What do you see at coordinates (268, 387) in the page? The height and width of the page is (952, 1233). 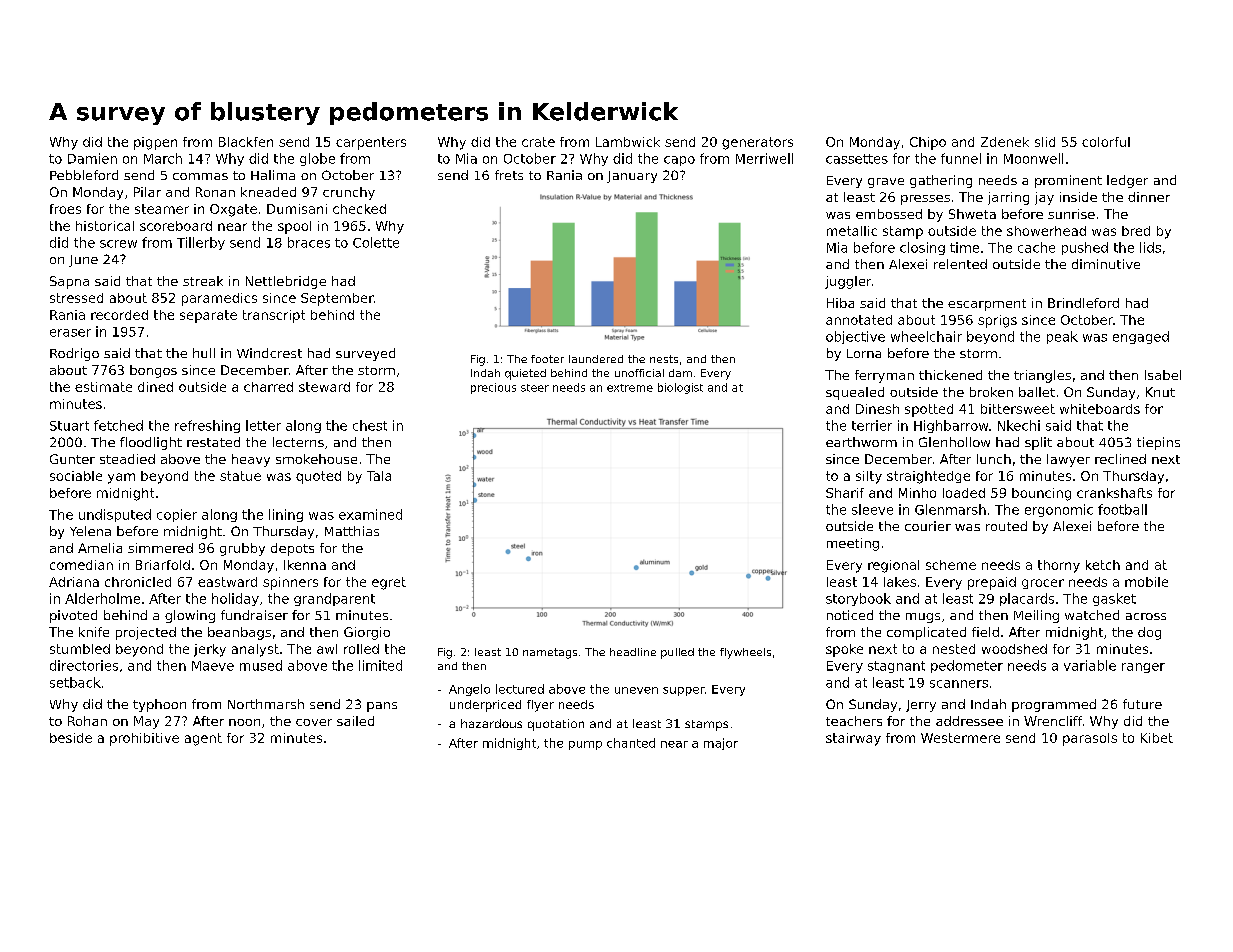 I see `charred` at bounding box center [268, 387].
